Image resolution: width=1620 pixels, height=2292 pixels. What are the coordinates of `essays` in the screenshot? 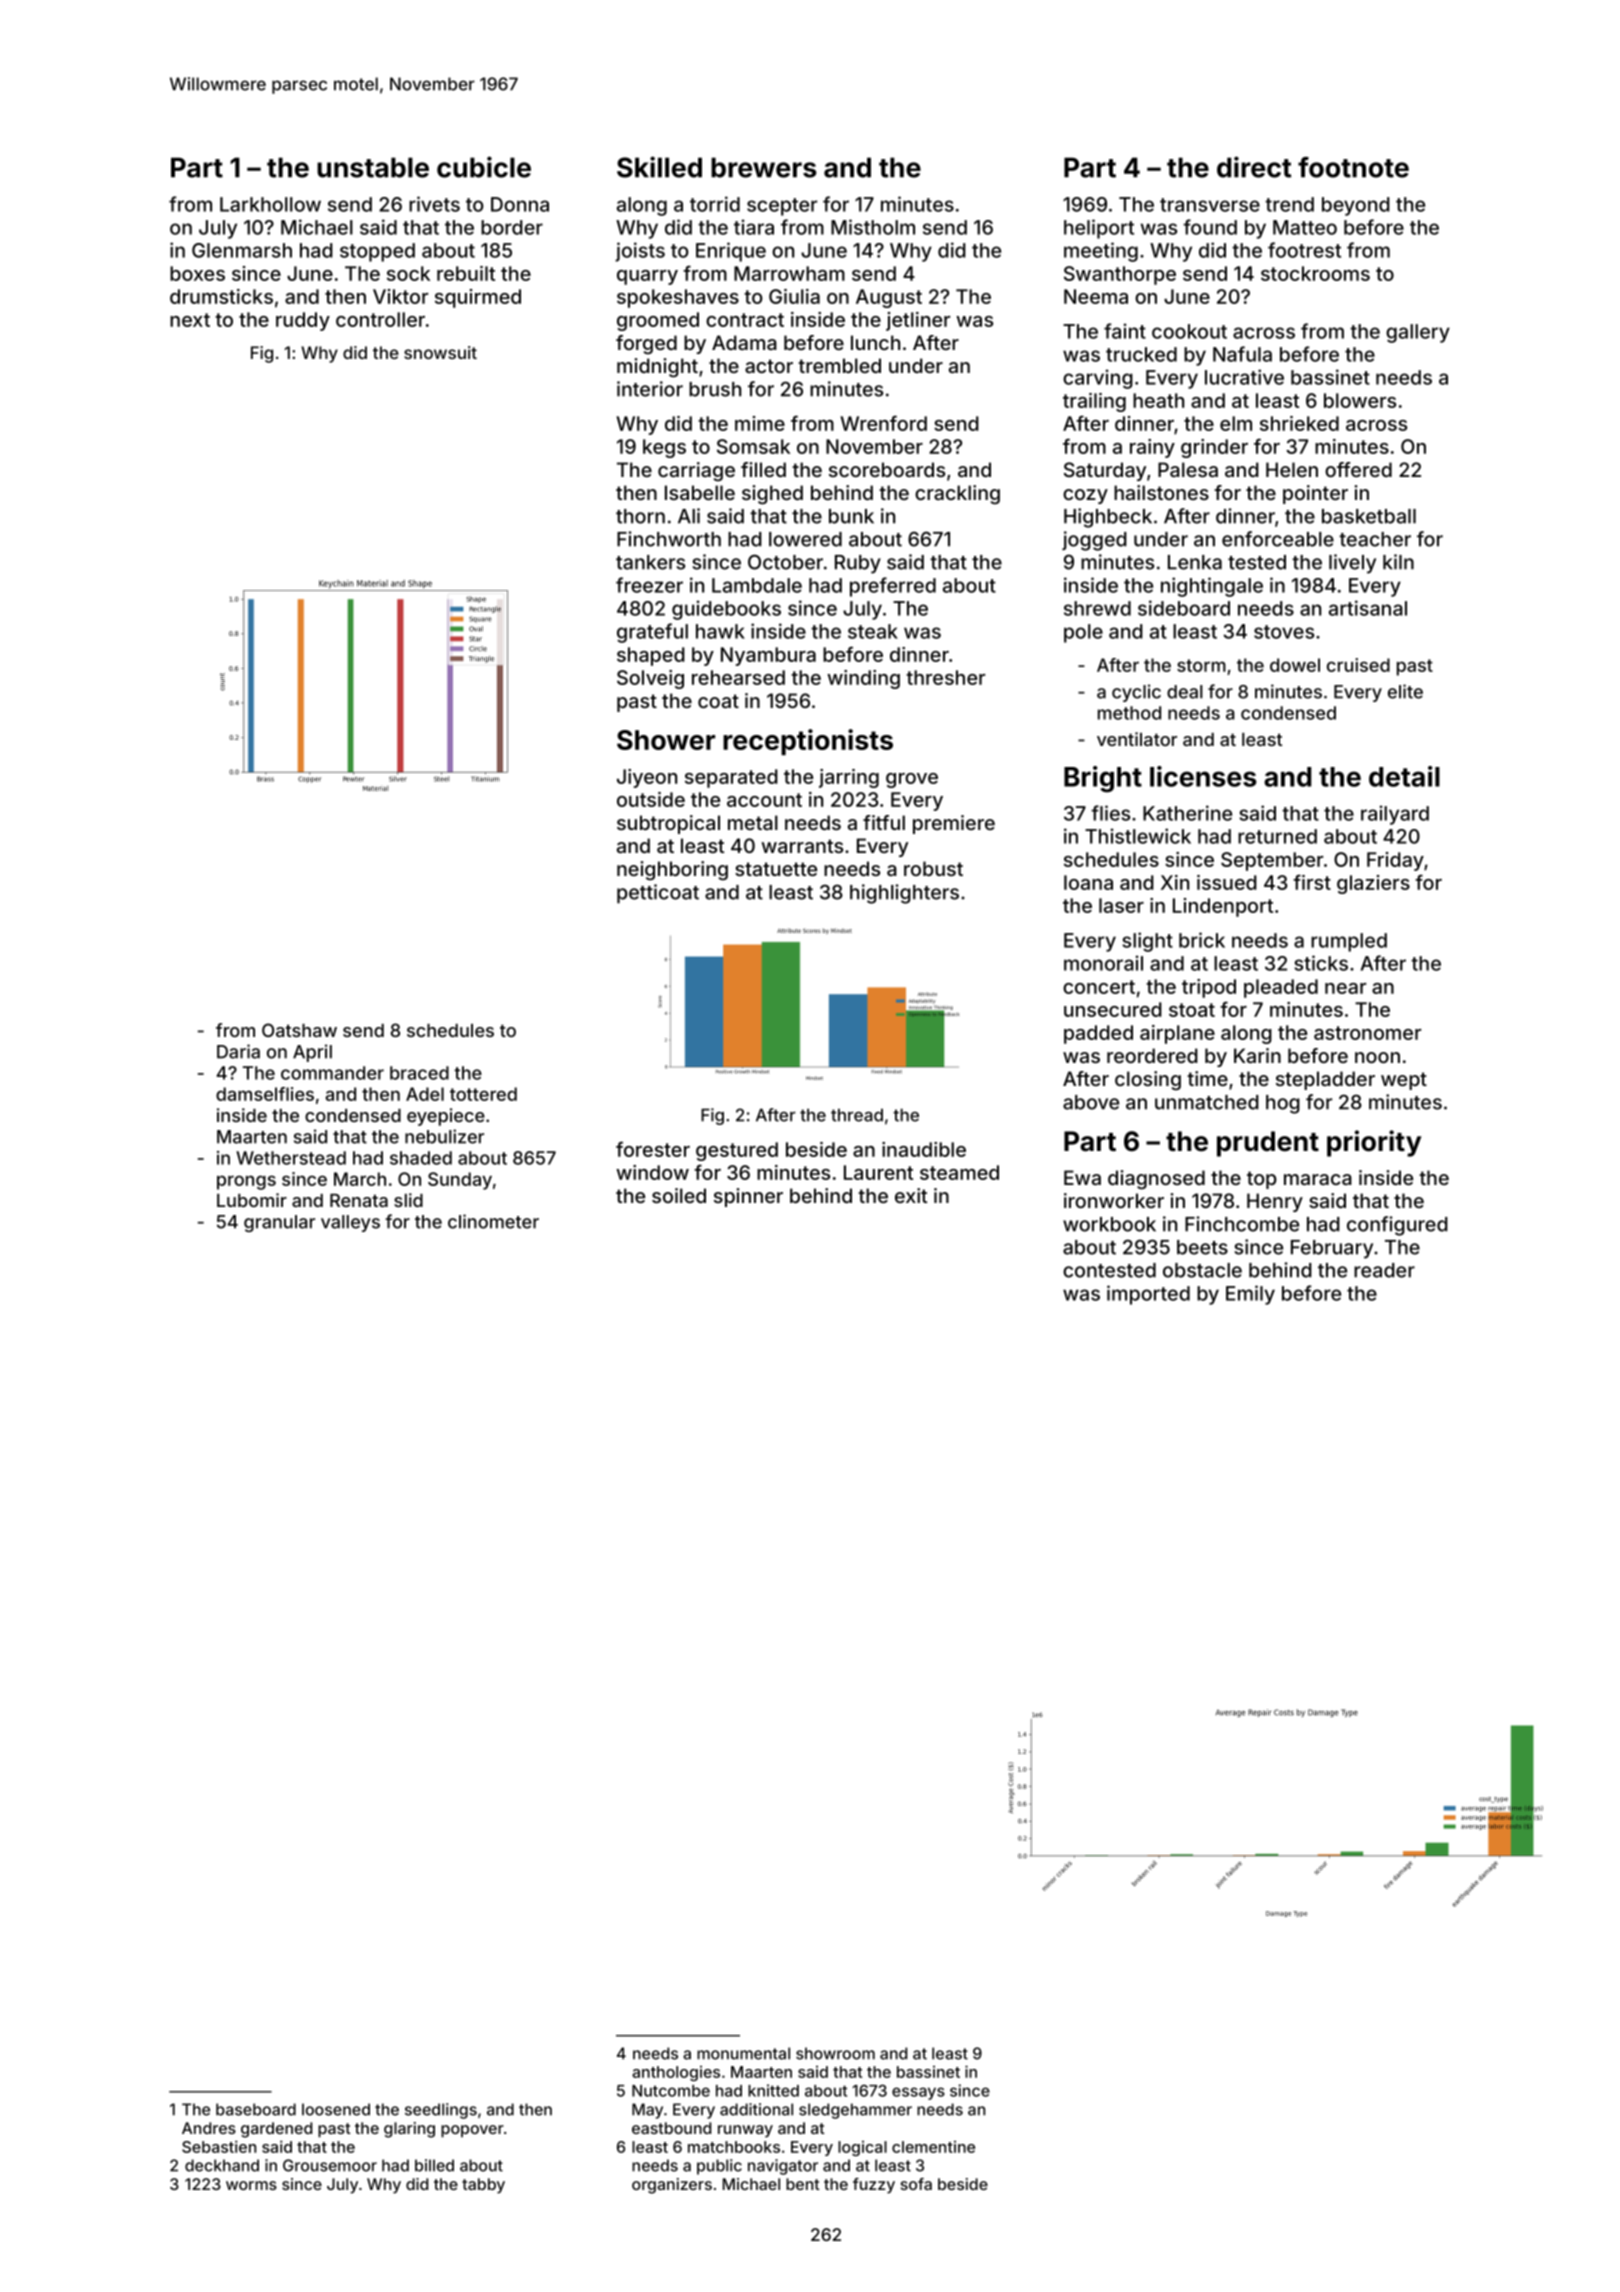 It's located at (918, 2093).
